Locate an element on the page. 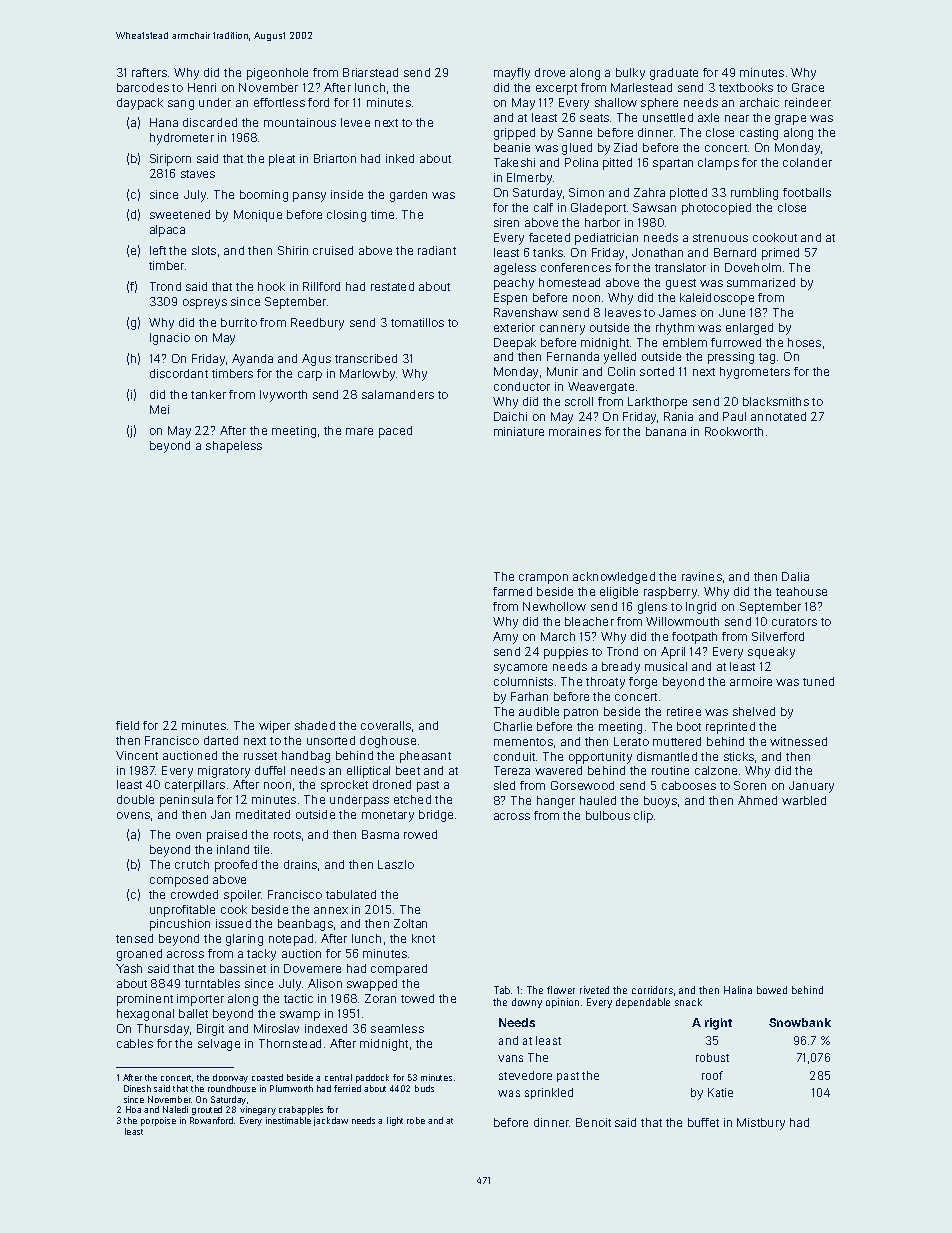 Image resolution: width=952 pixels, height=1233 pixels. robe is located at coordinates (416, 1120).
